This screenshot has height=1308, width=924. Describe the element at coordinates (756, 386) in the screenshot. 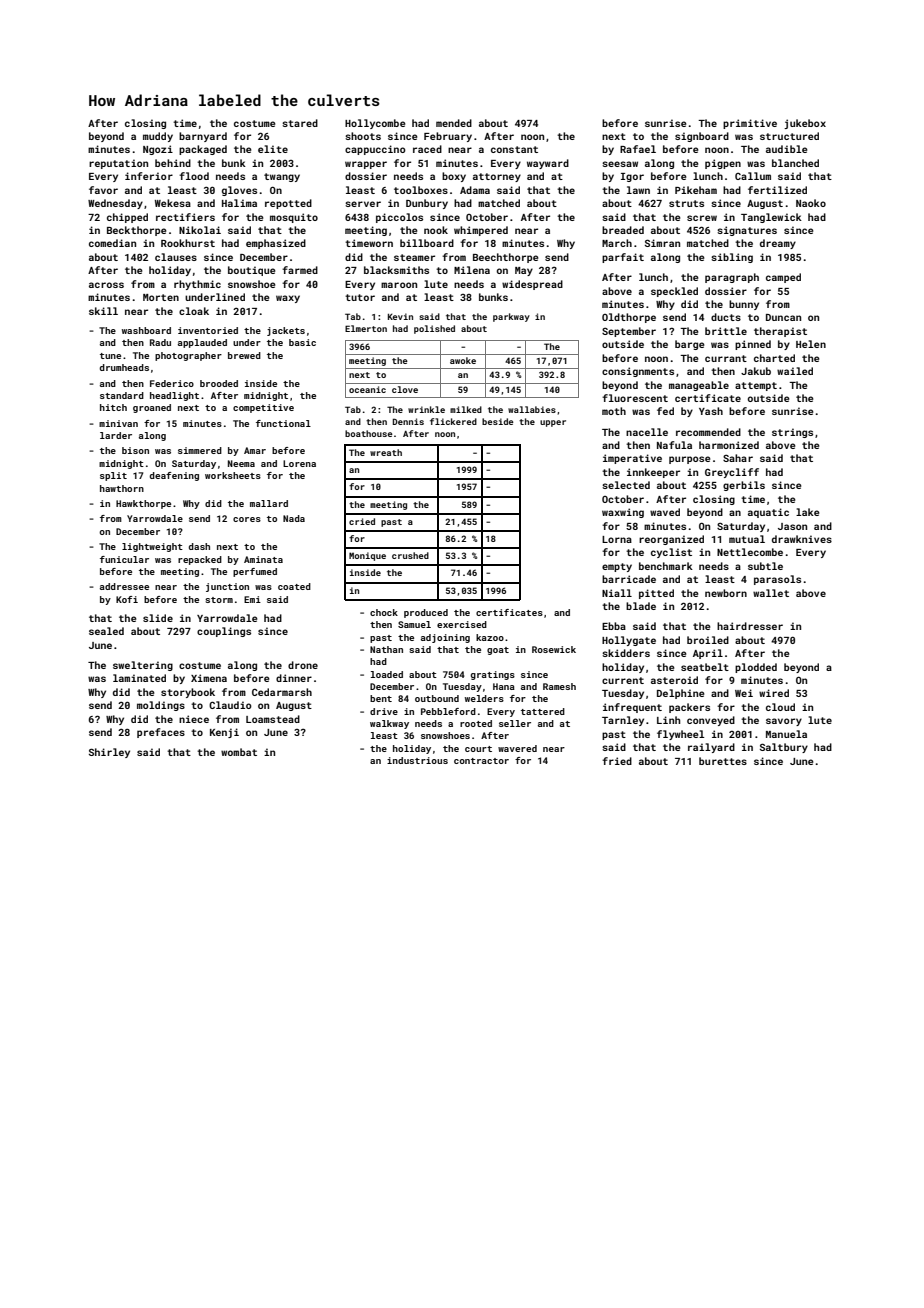

I see `attempt` at that location.
